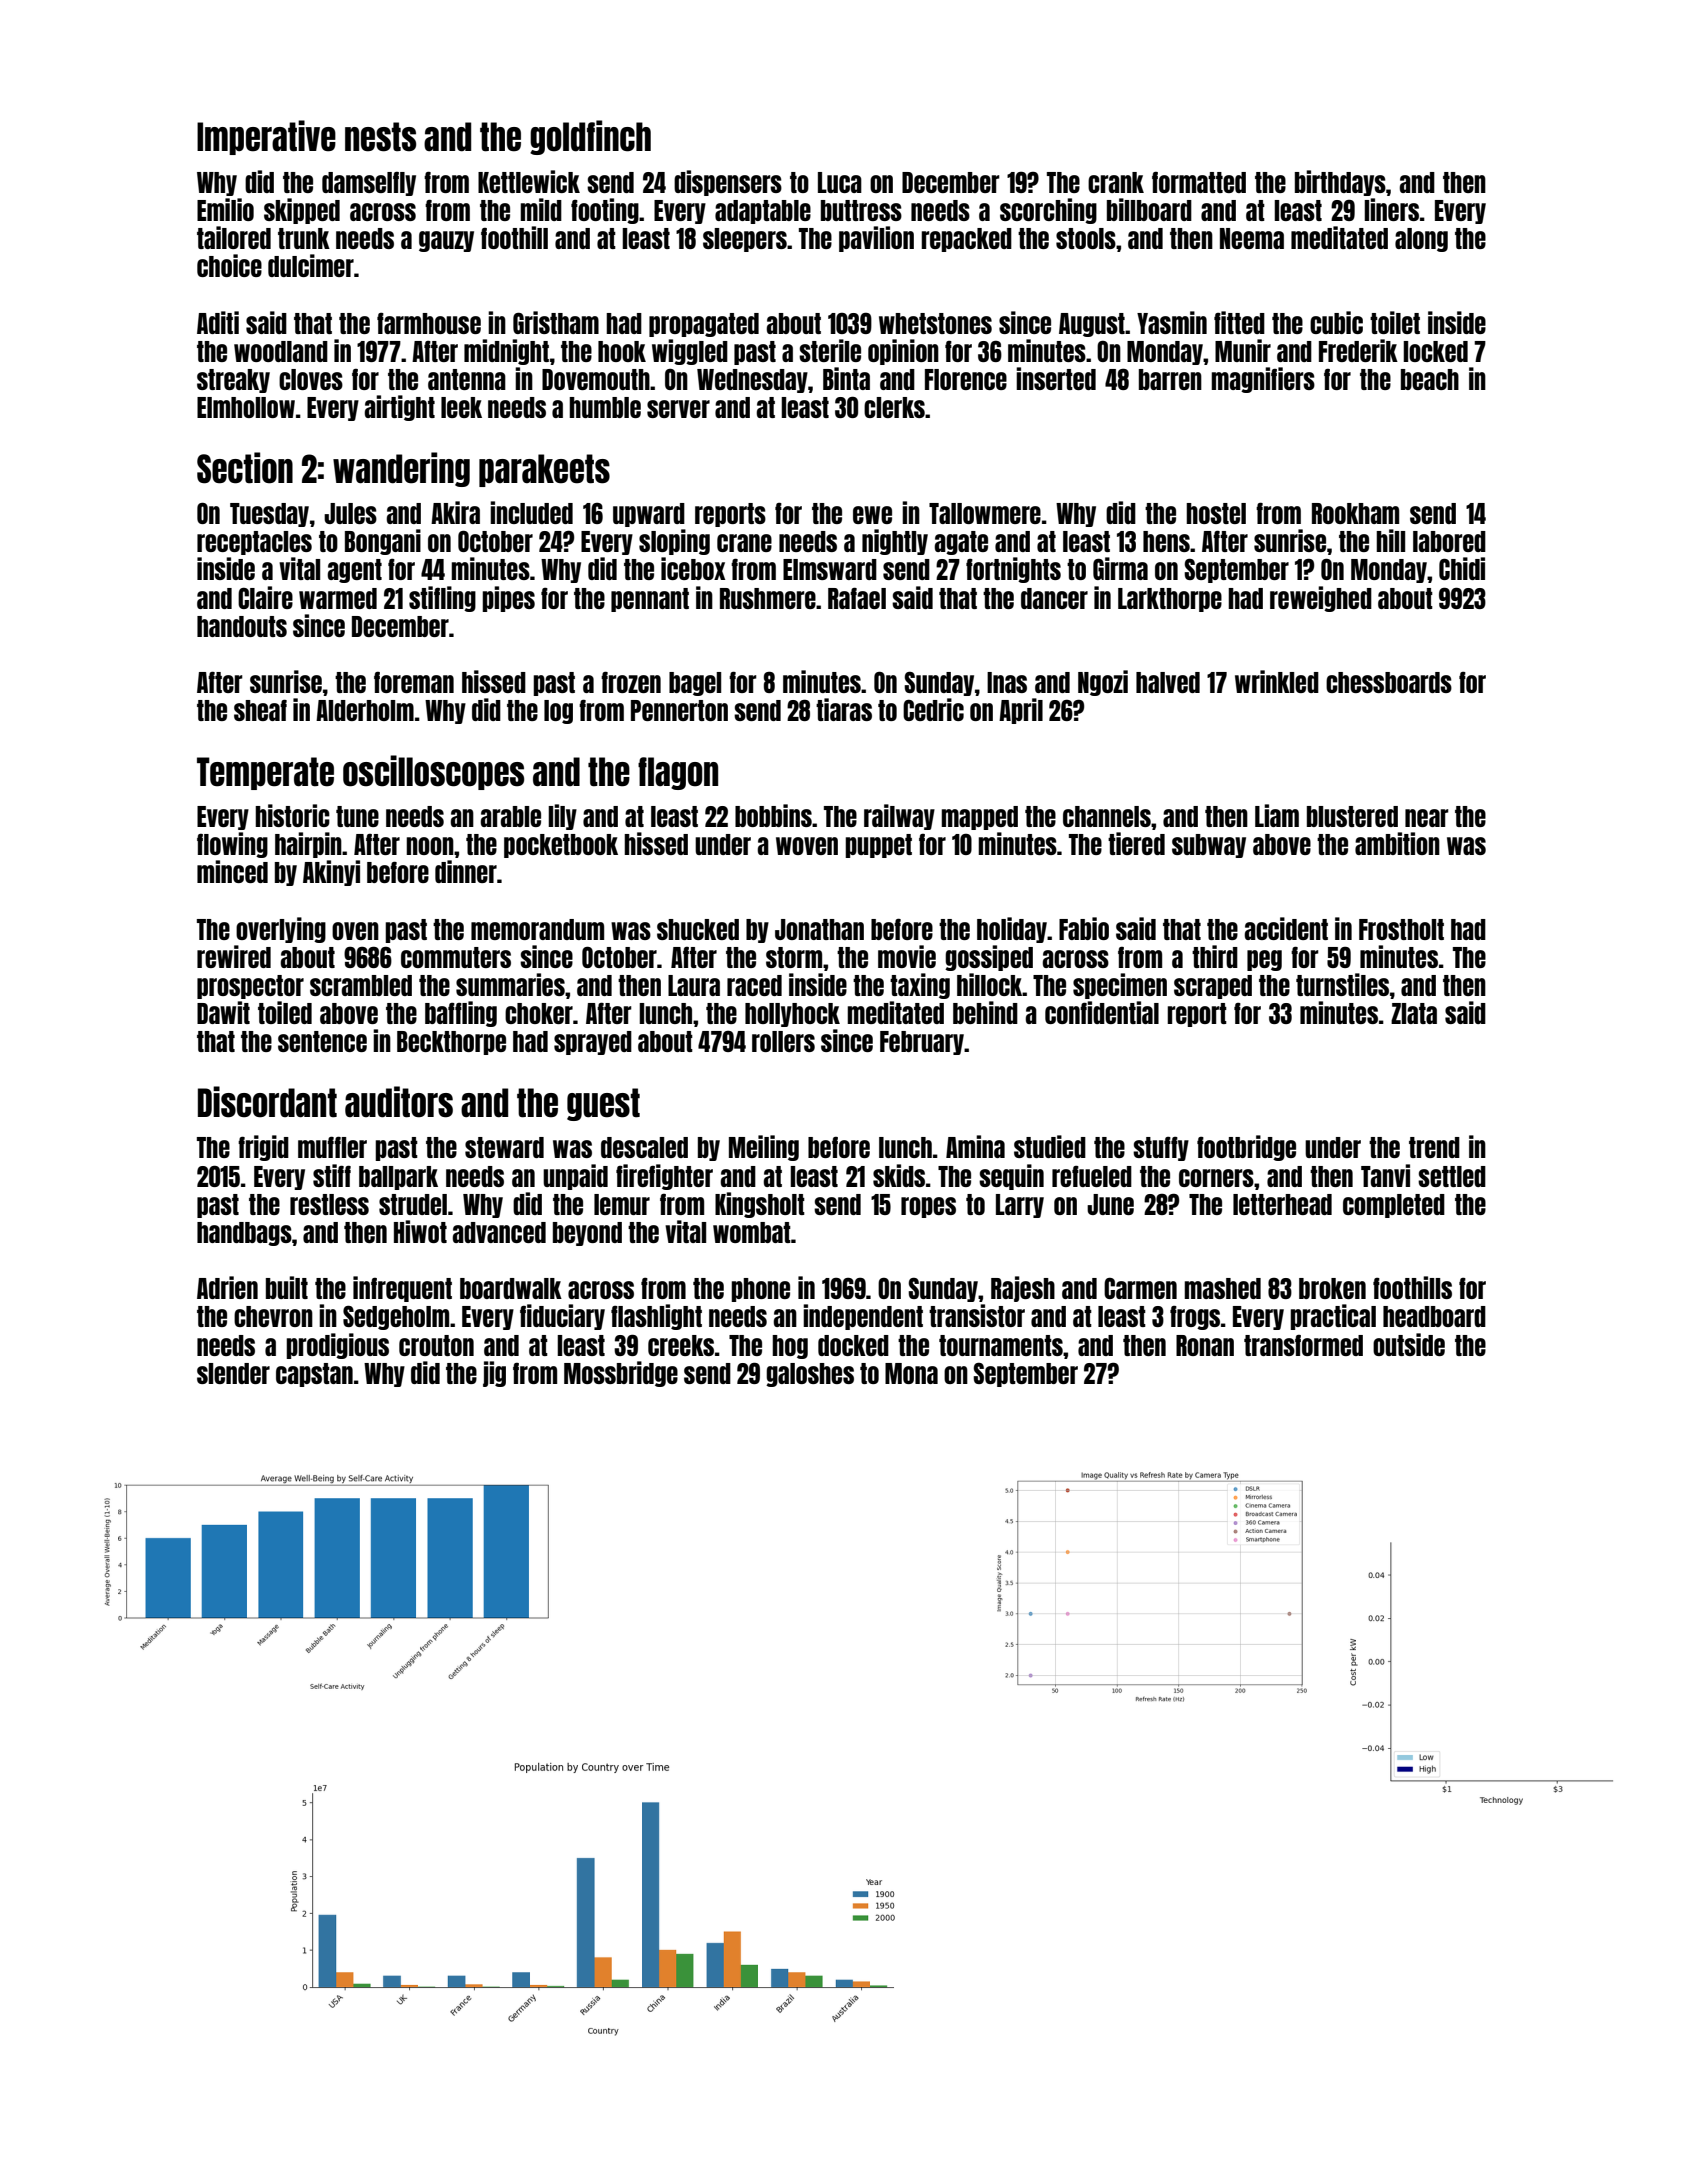 This screenshot has height=2178, width=1683. I want to click on Dawit, so click(223, 1012).
